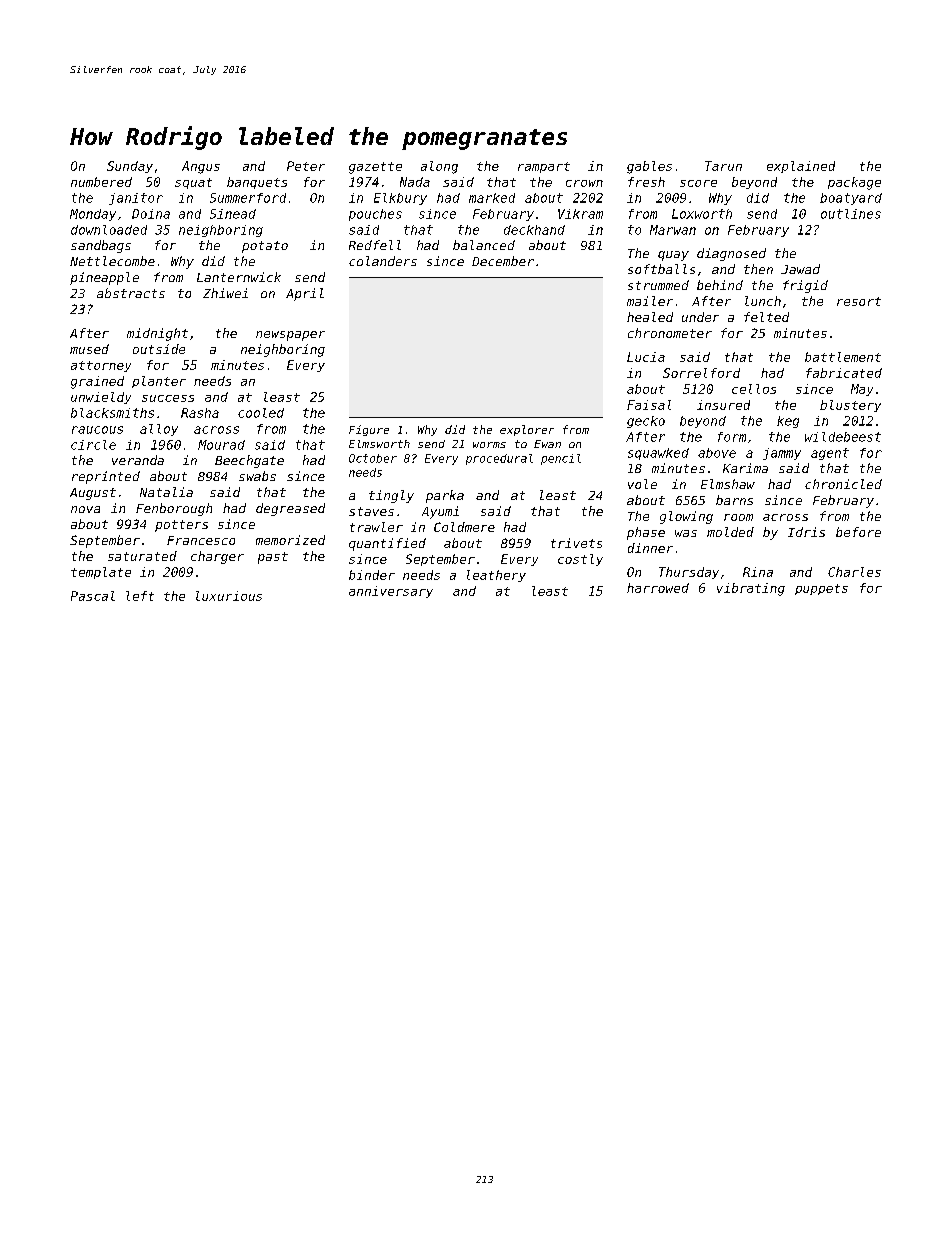  What do you see at coordinates (369, 430) in the screenshot?
I see `Figure` at bounding box center [369, 430].
